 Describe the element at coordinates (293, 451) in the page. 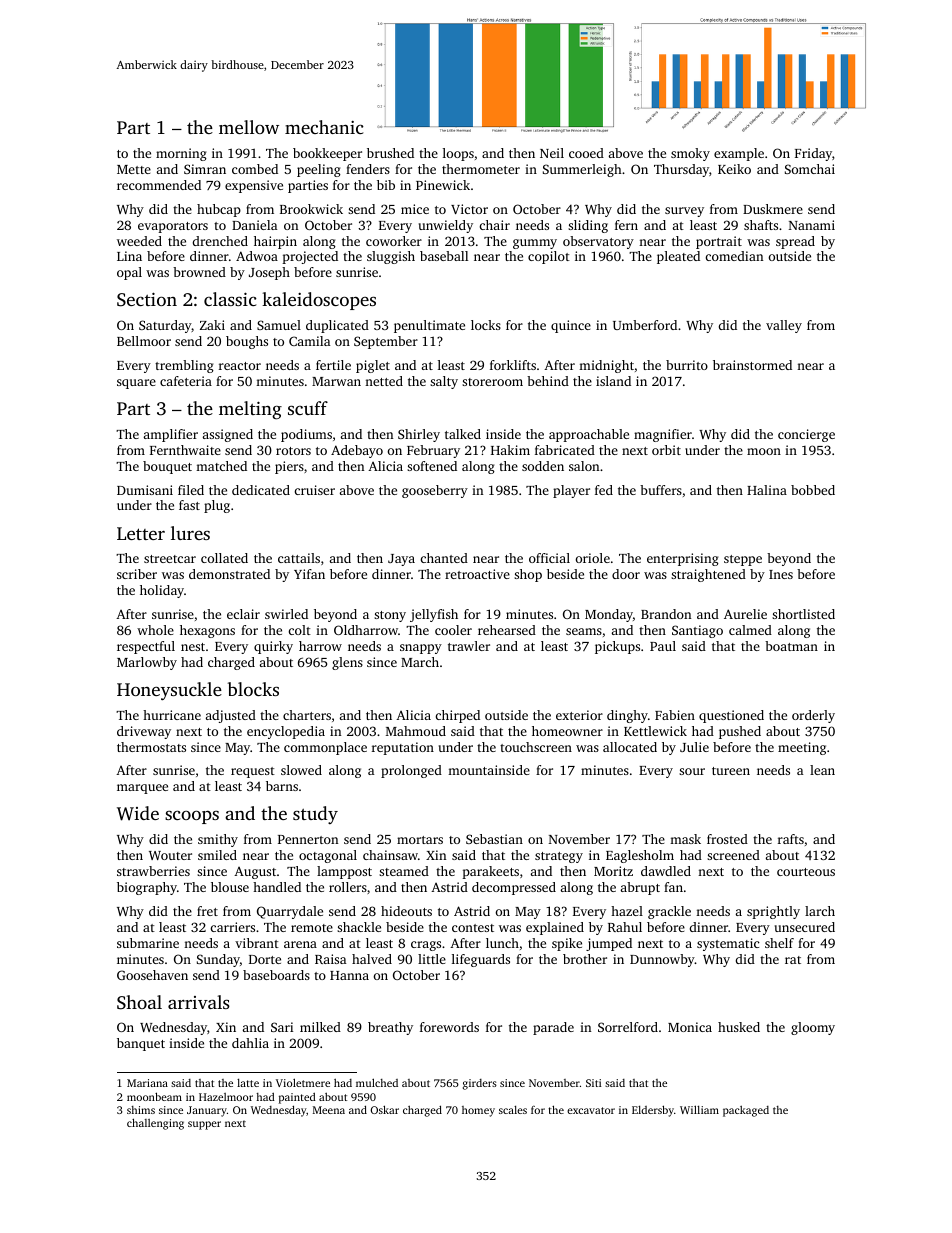

I see `rotors` at that location.
